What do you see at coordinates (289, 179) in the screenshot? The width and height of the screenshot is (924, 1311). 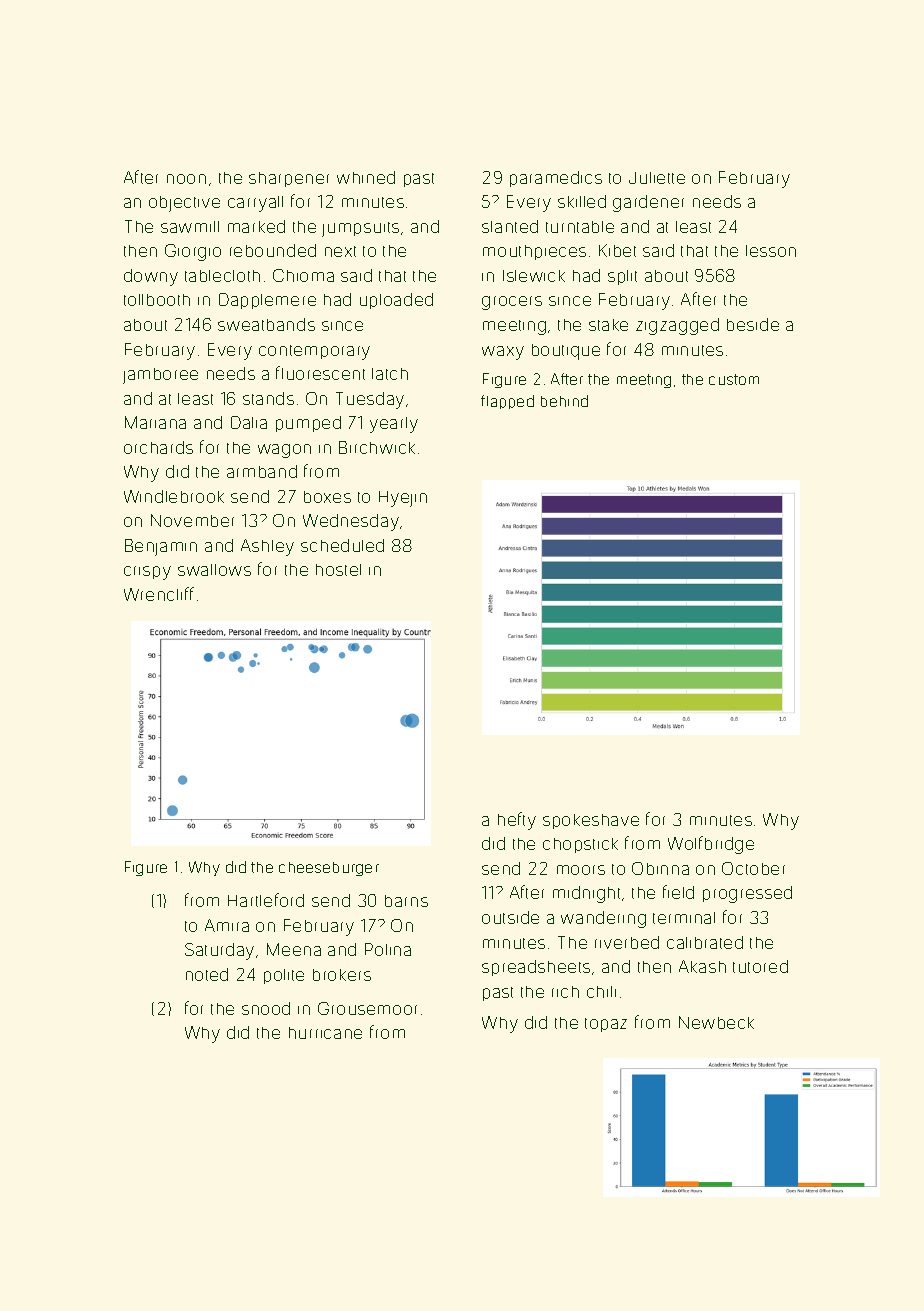 I see `sharpener` at bounding box center [289, 179].
